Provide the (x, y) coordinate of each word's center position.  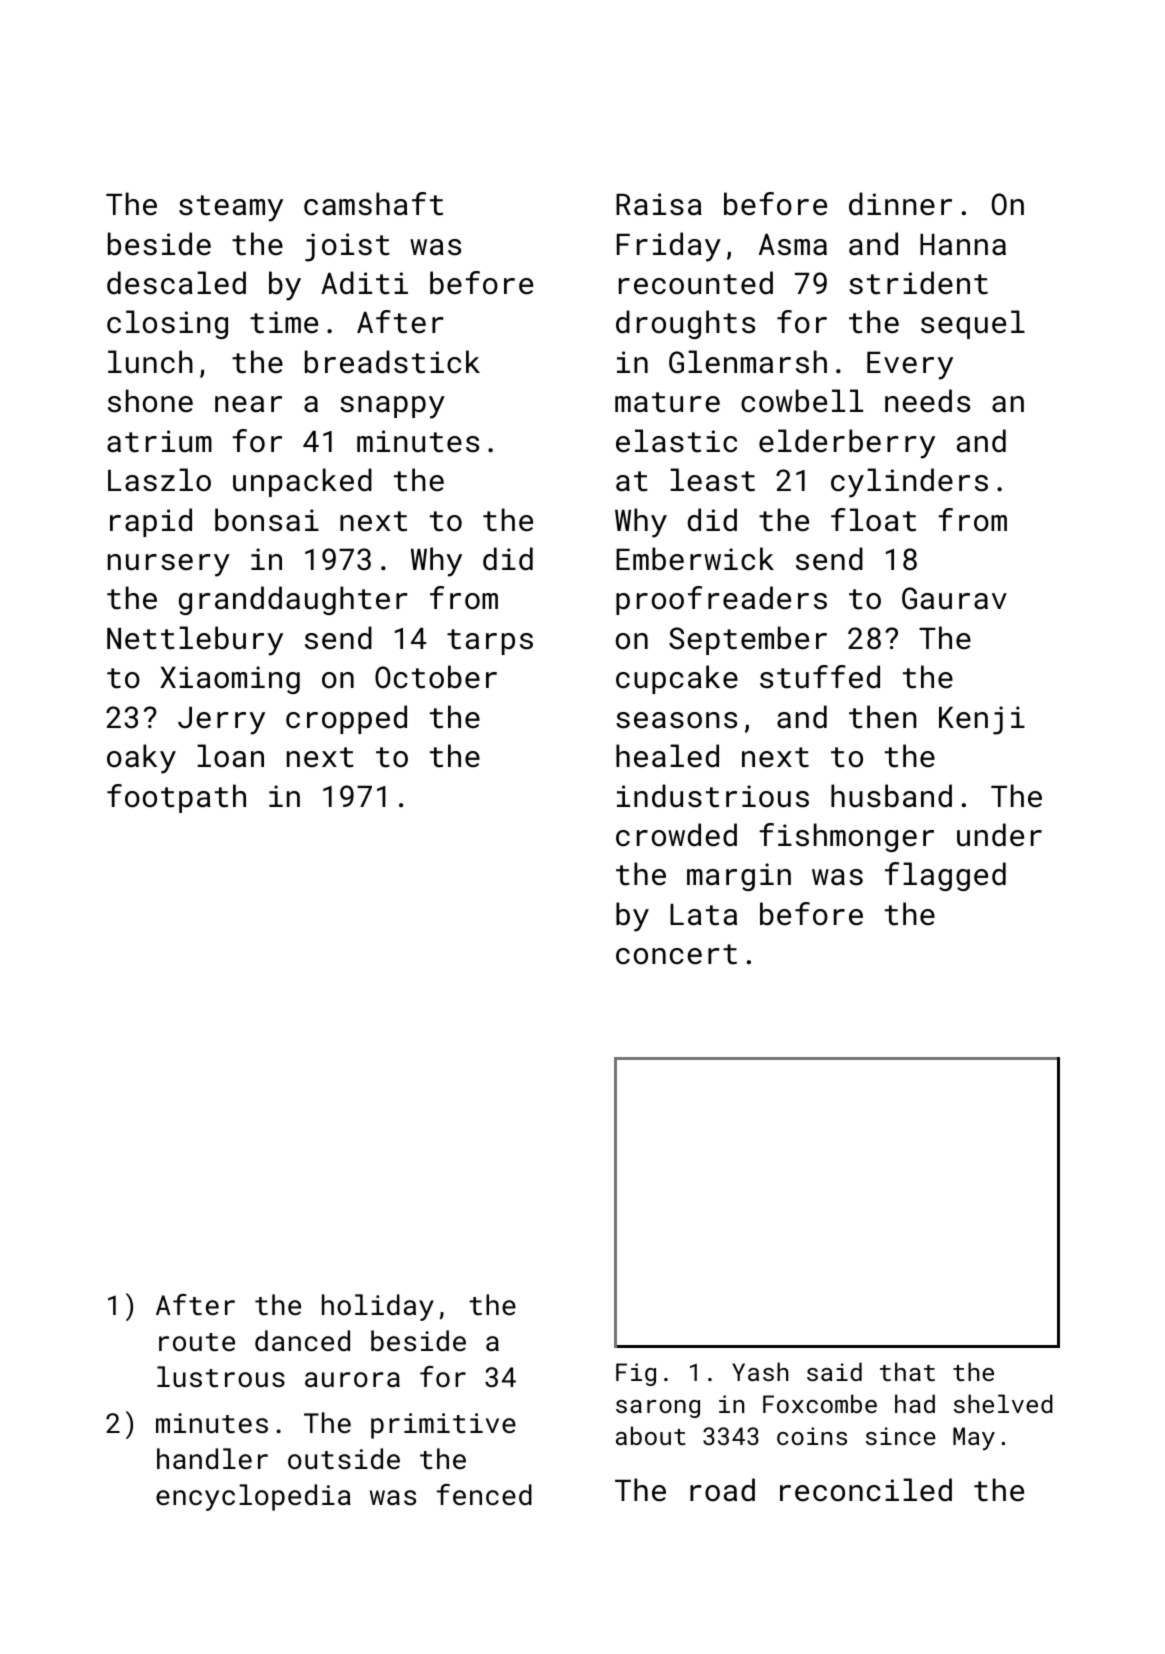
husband (891, 796)
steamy (231, 208)
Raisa (659, 204)
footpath (176, 798)
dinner (900, 204)
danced (302, 1340)
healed (667, 756)
